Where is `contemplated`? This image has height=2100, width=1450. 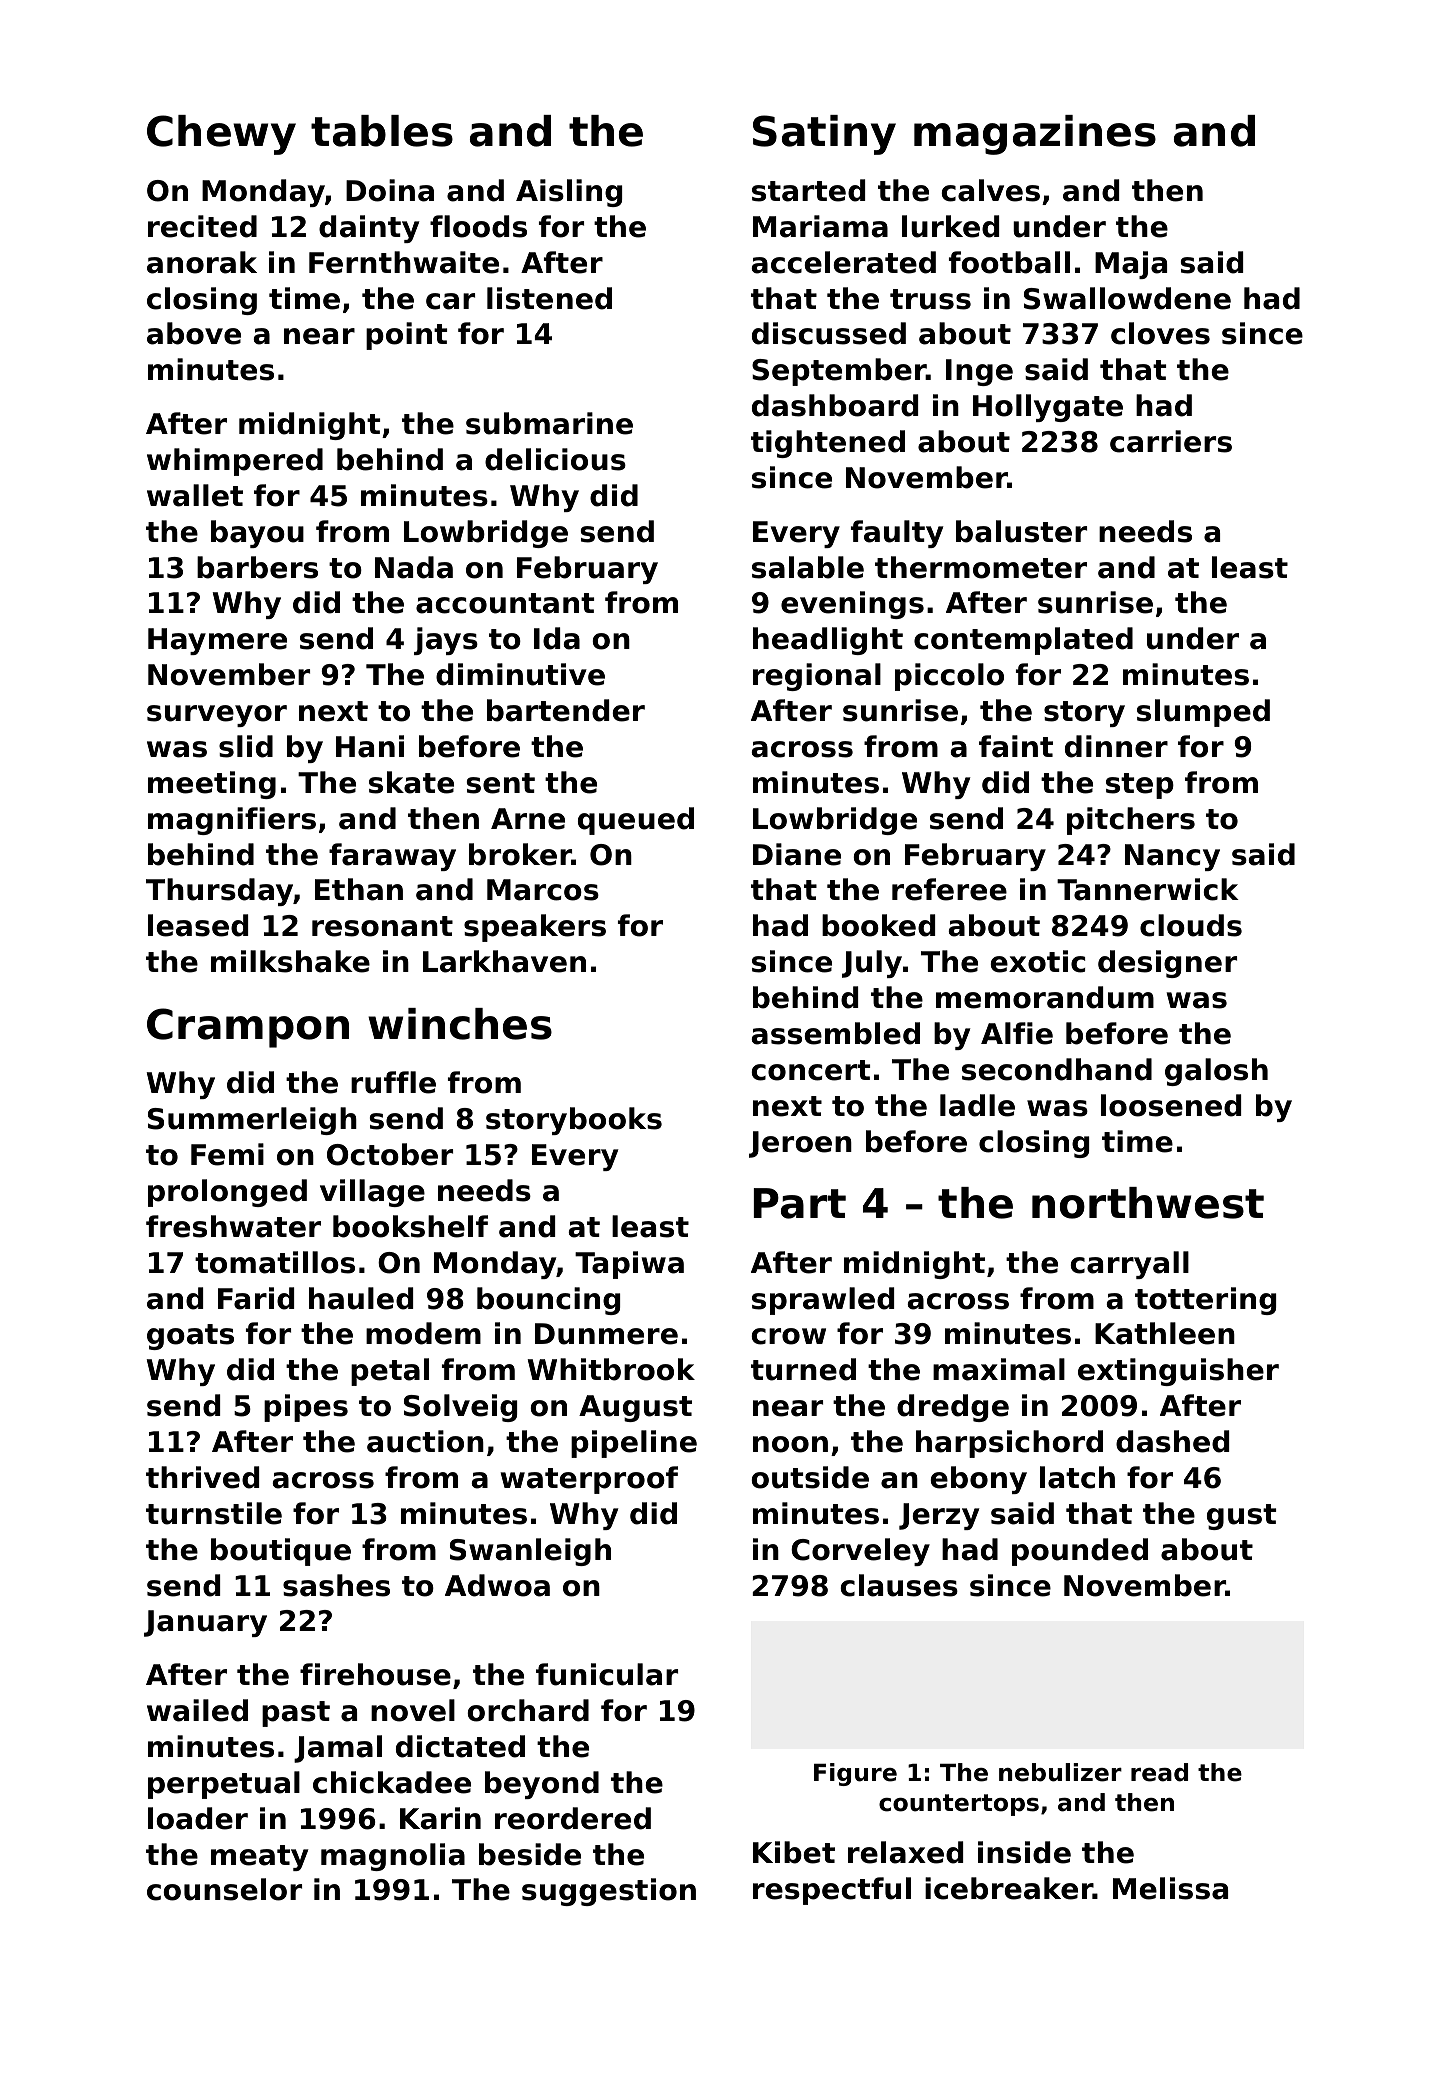 contemplated is located at coordinates (1023, 641).
